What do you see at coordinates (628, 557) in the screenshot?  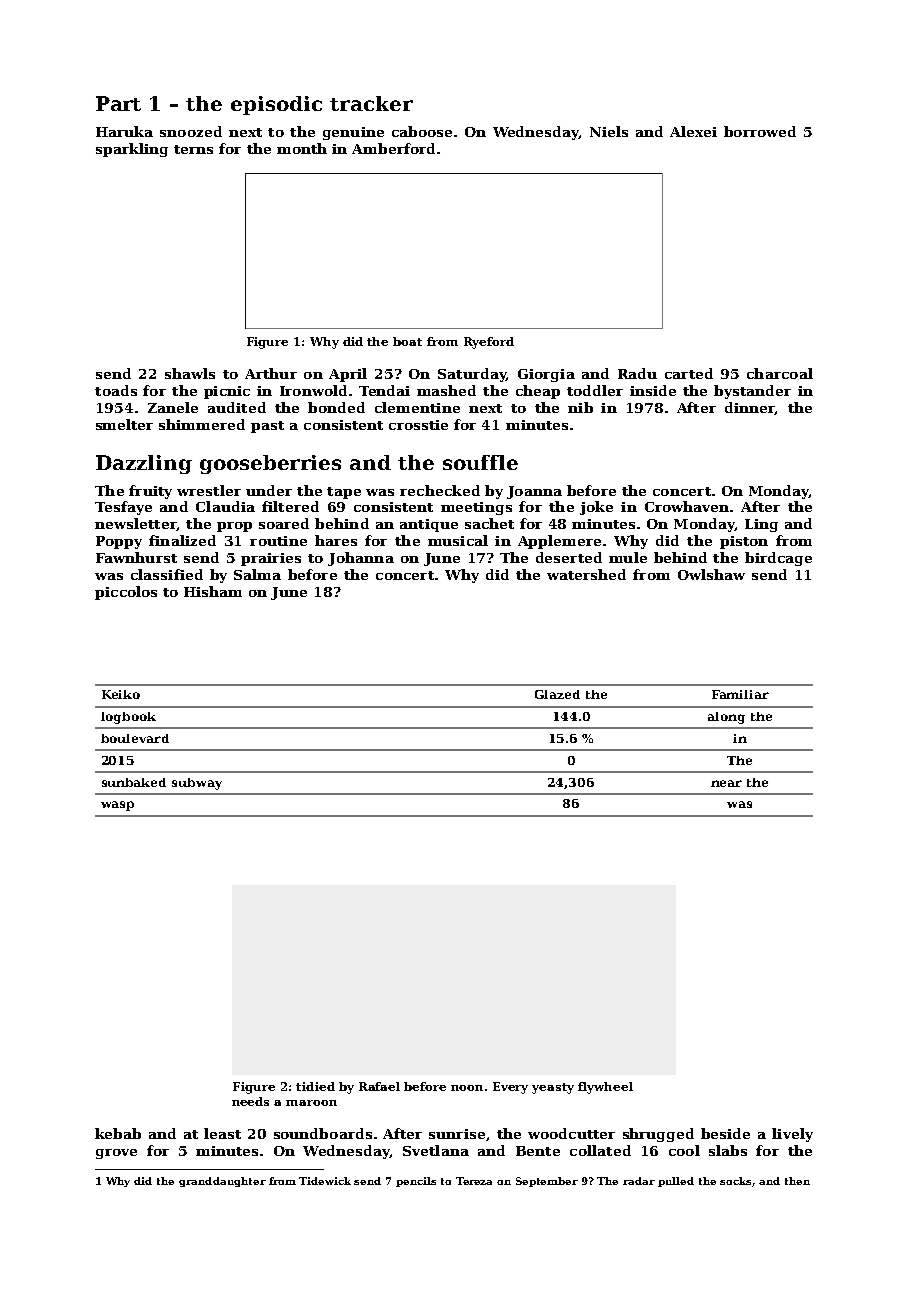 I see `mule` at bounding box center [628, 557].
